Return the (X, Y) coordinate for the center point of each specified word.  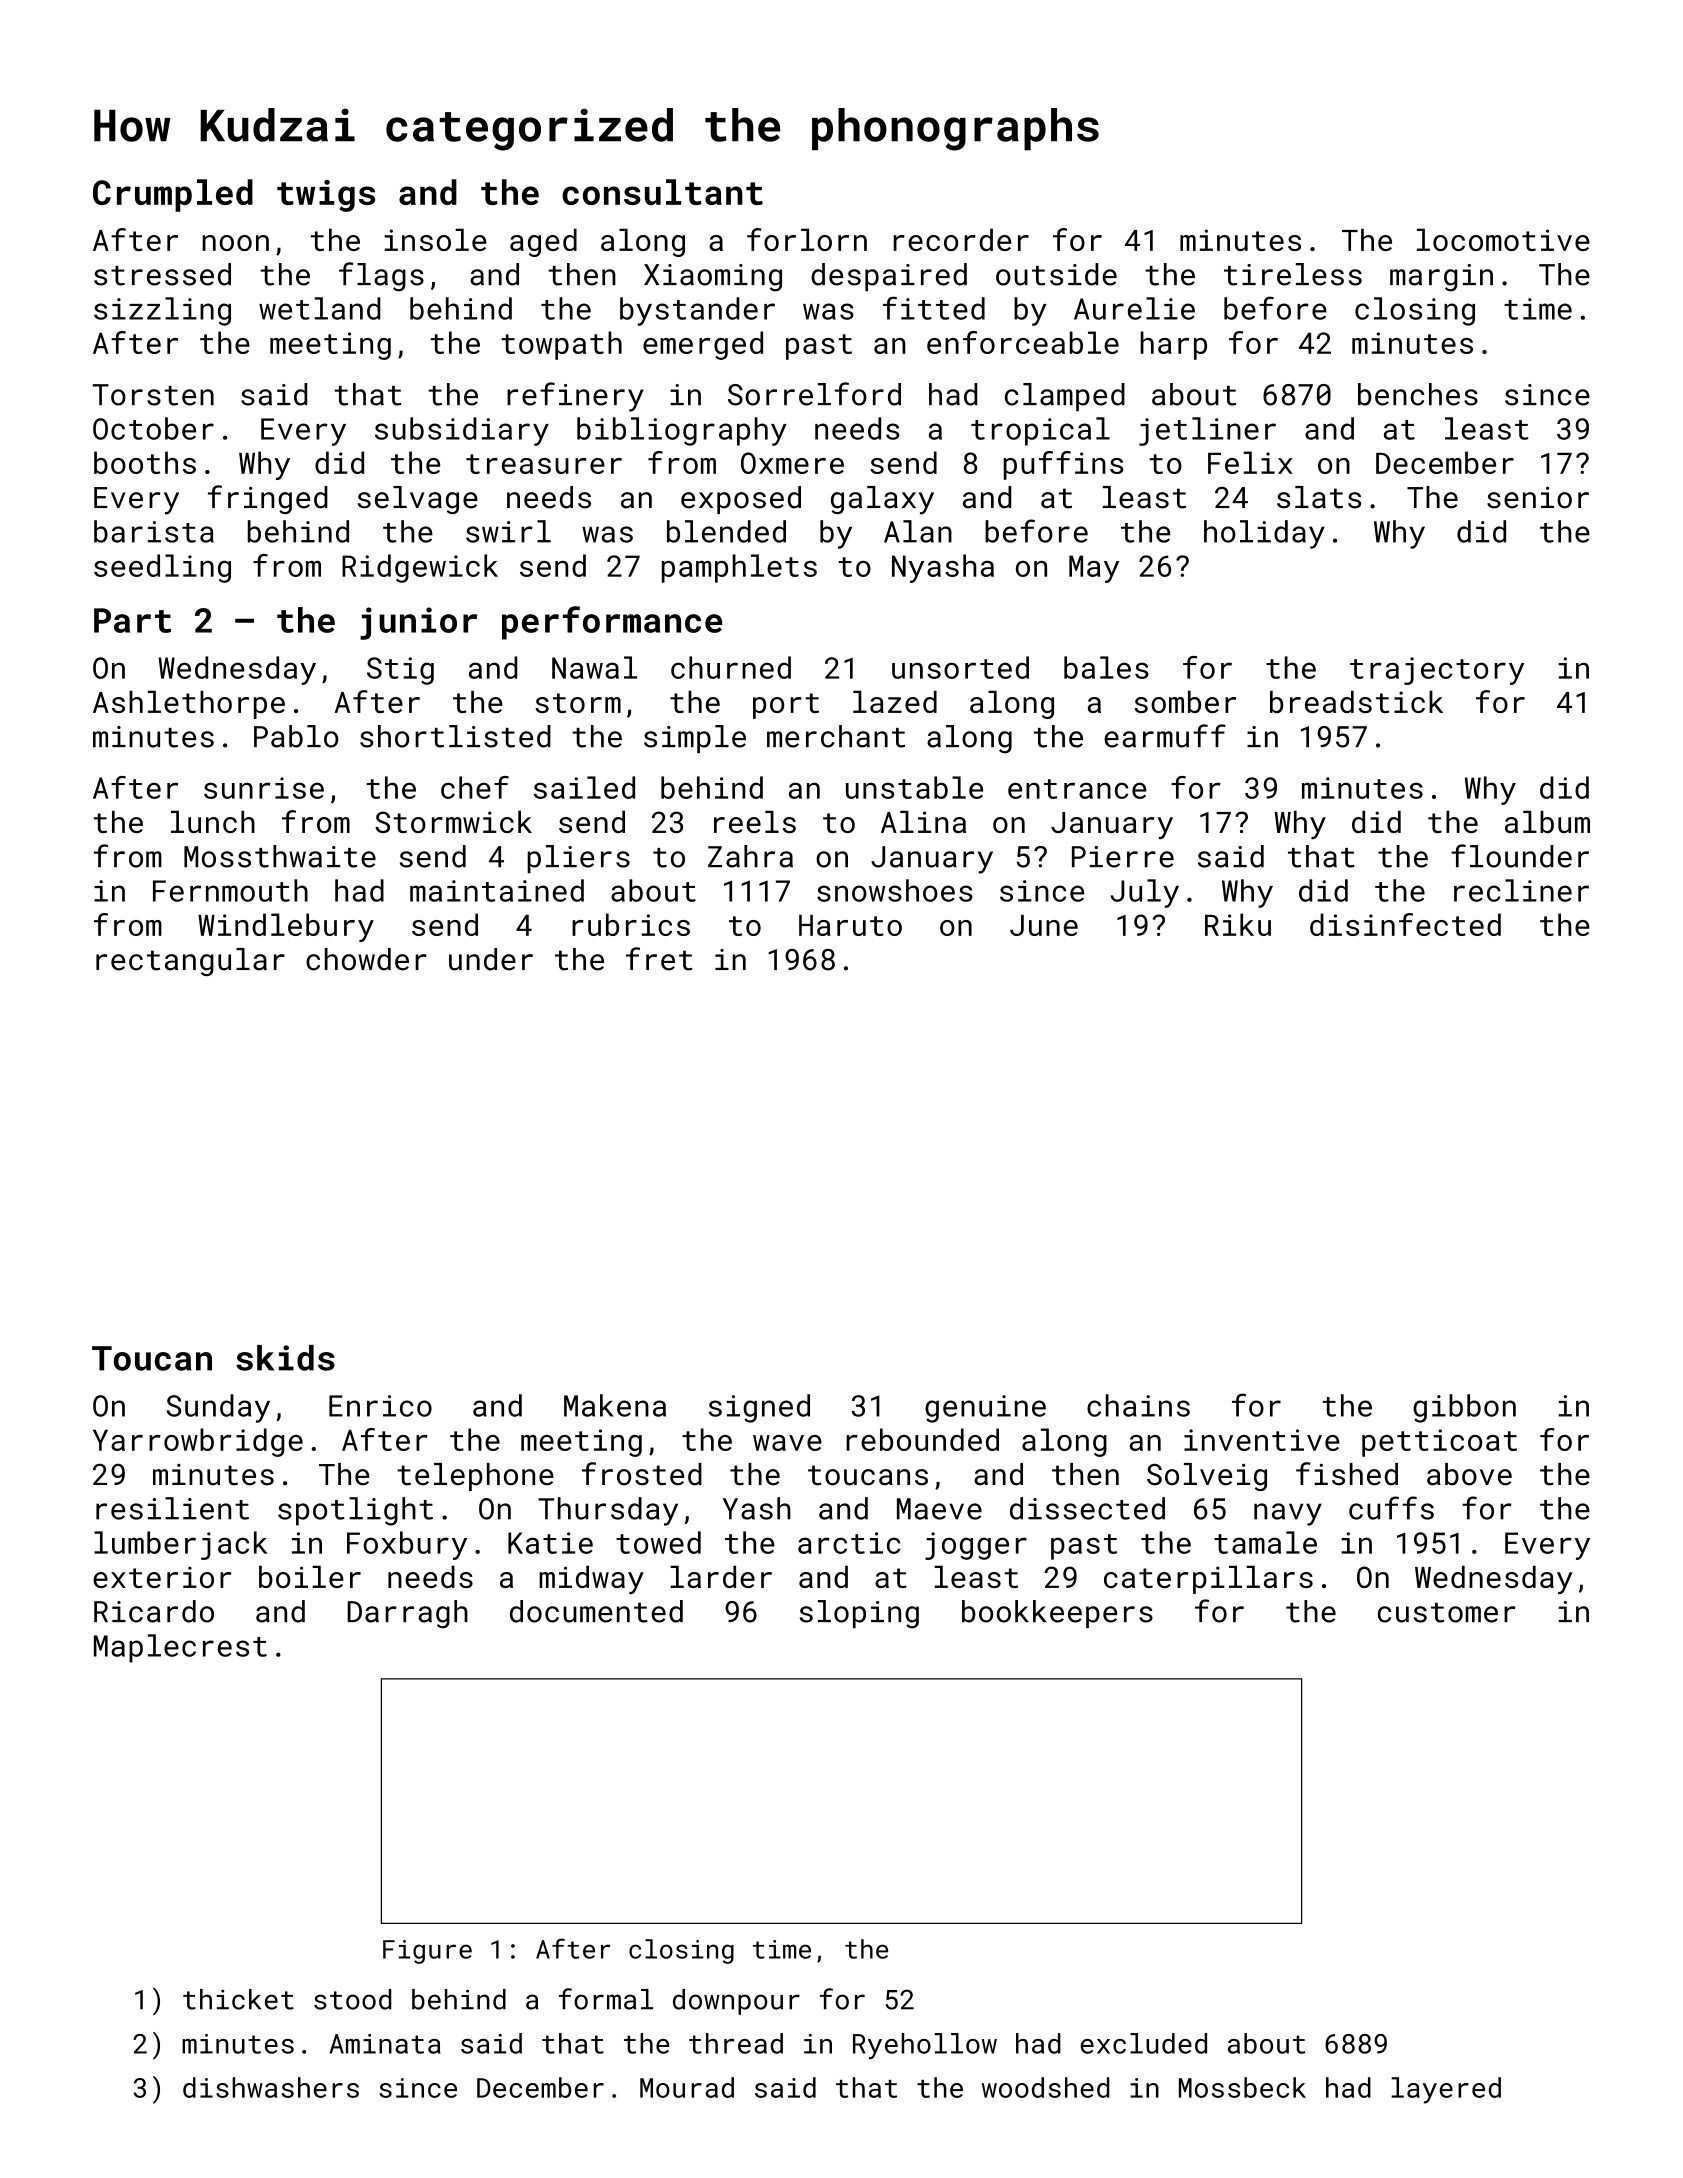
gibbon (1464, 1408)
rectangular (190, 962)
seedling (162, 568)
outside (1056, 274)
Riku (1238, 924)
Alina (923, 821)
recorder (961, 239)
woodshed (1046, 2087)
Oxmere (792, 463)
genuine (985, 1409)
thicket (238, 1999)
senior (1538, 498)
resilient (172, 1508)
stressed (162, 274)
